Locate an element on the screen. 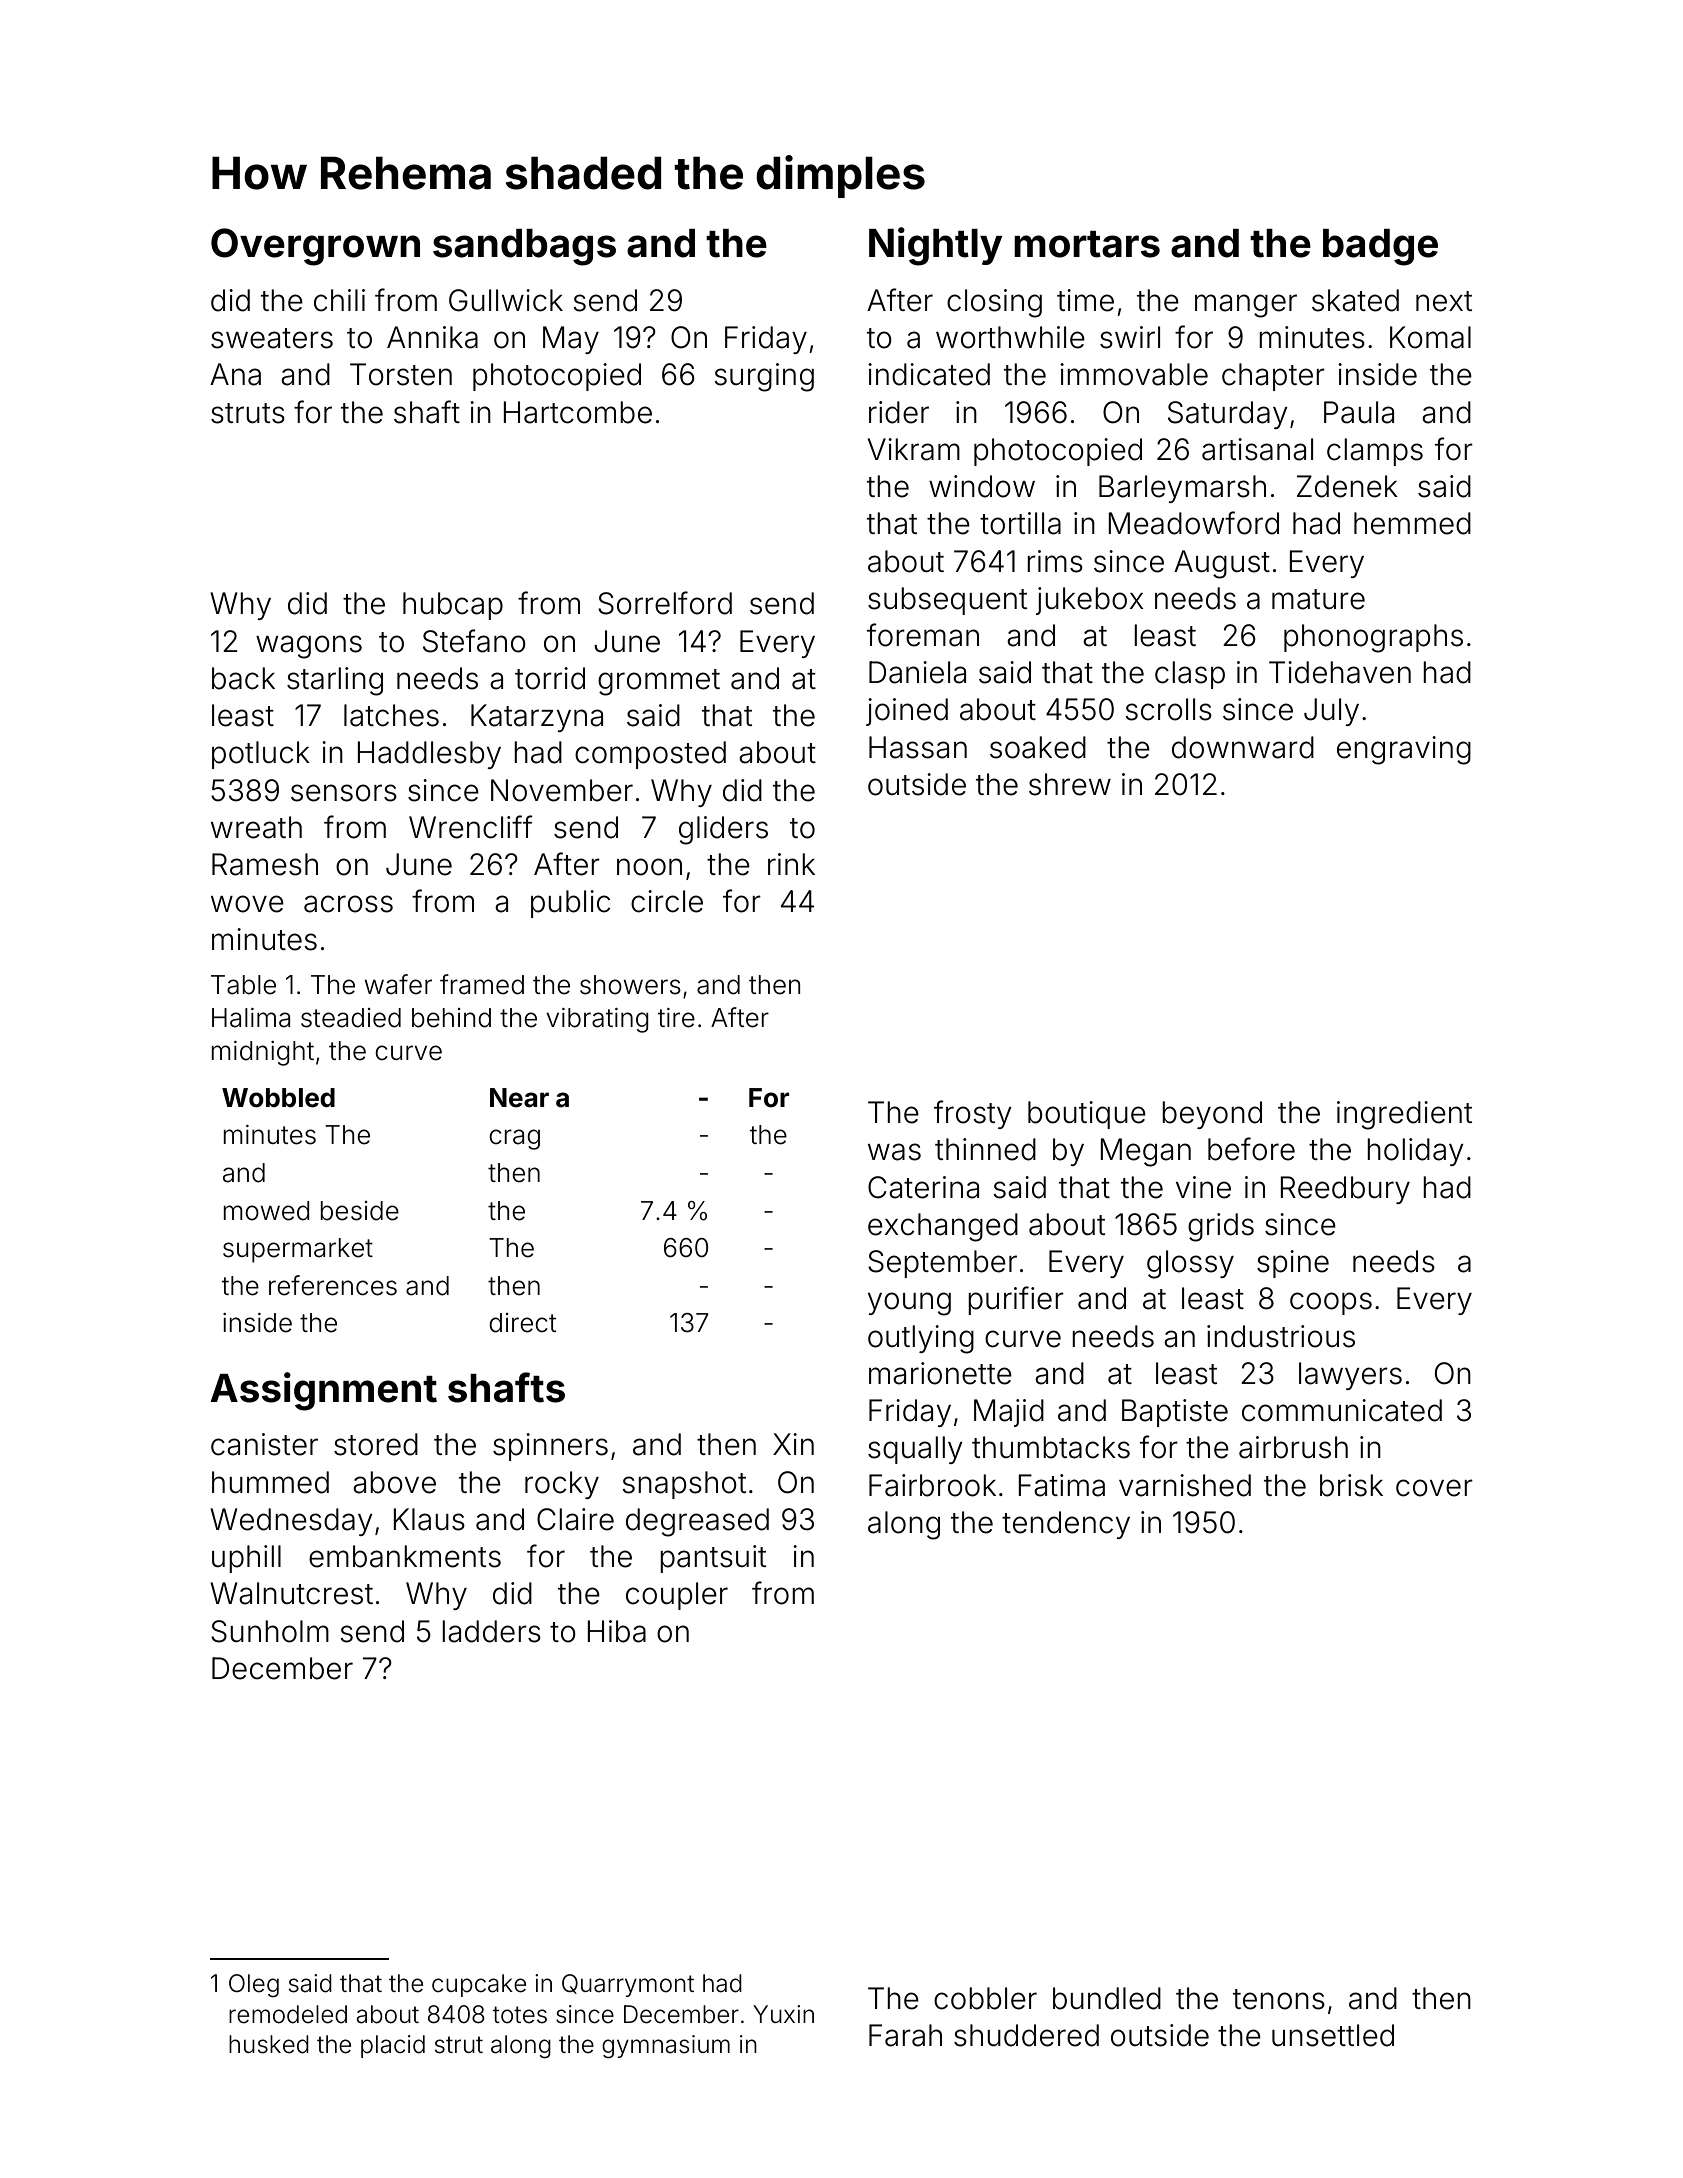  Overgrown is located at coordinates (315, 247).
